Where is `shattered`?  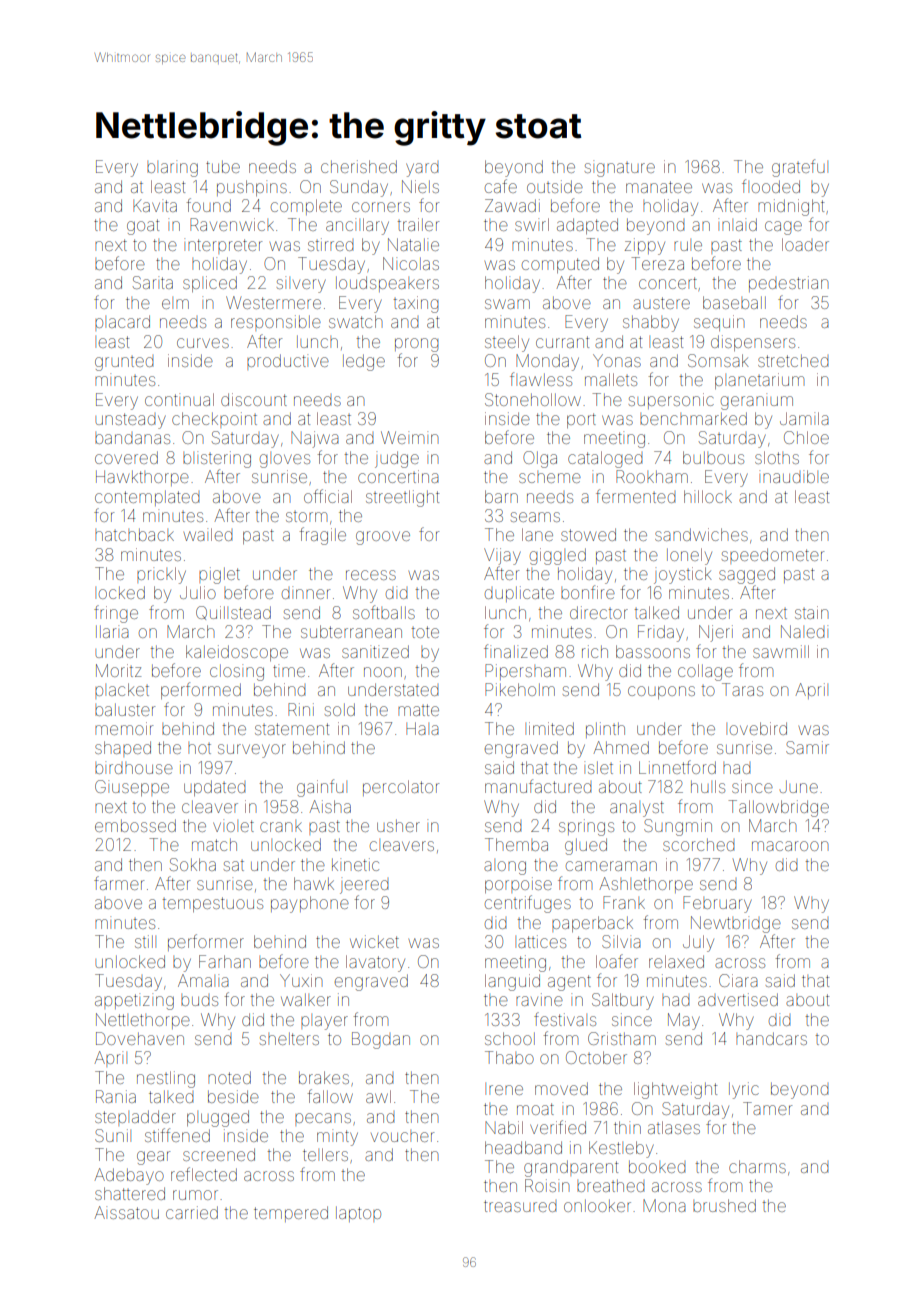
shattered is located at coordinates (130, 1193).
